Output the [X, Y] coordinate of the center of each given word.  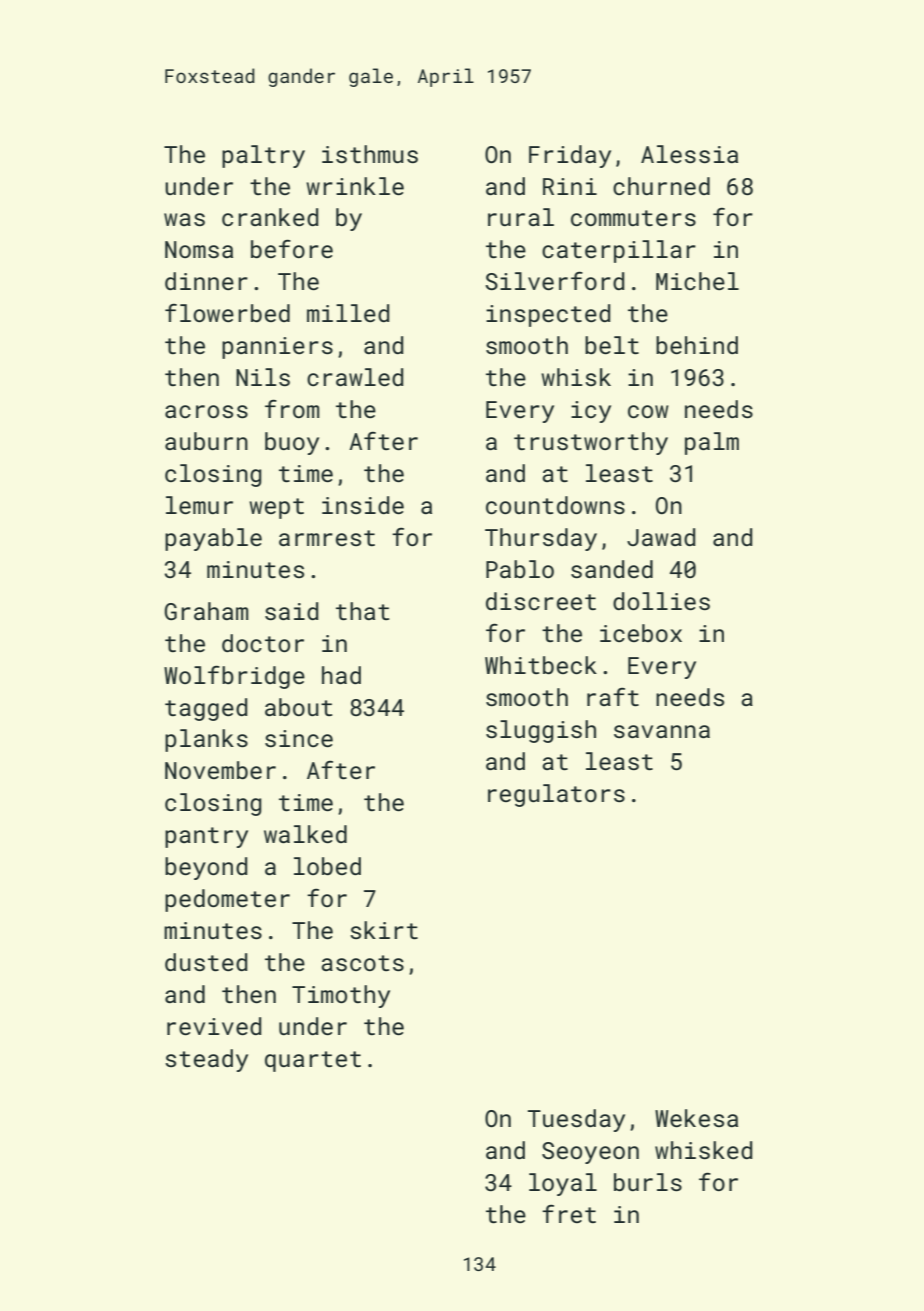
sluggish [541, 731]
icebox [641, 633]
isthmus [370, 154]
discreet [541, 601]
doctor [263, 643]
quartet [313, 1061]
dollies [661, 601]
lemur [199, 505]
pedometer [227, 900]
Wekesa [696, 1118]
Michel [697, 281]
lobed [327, 866]
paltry [263, 156]
